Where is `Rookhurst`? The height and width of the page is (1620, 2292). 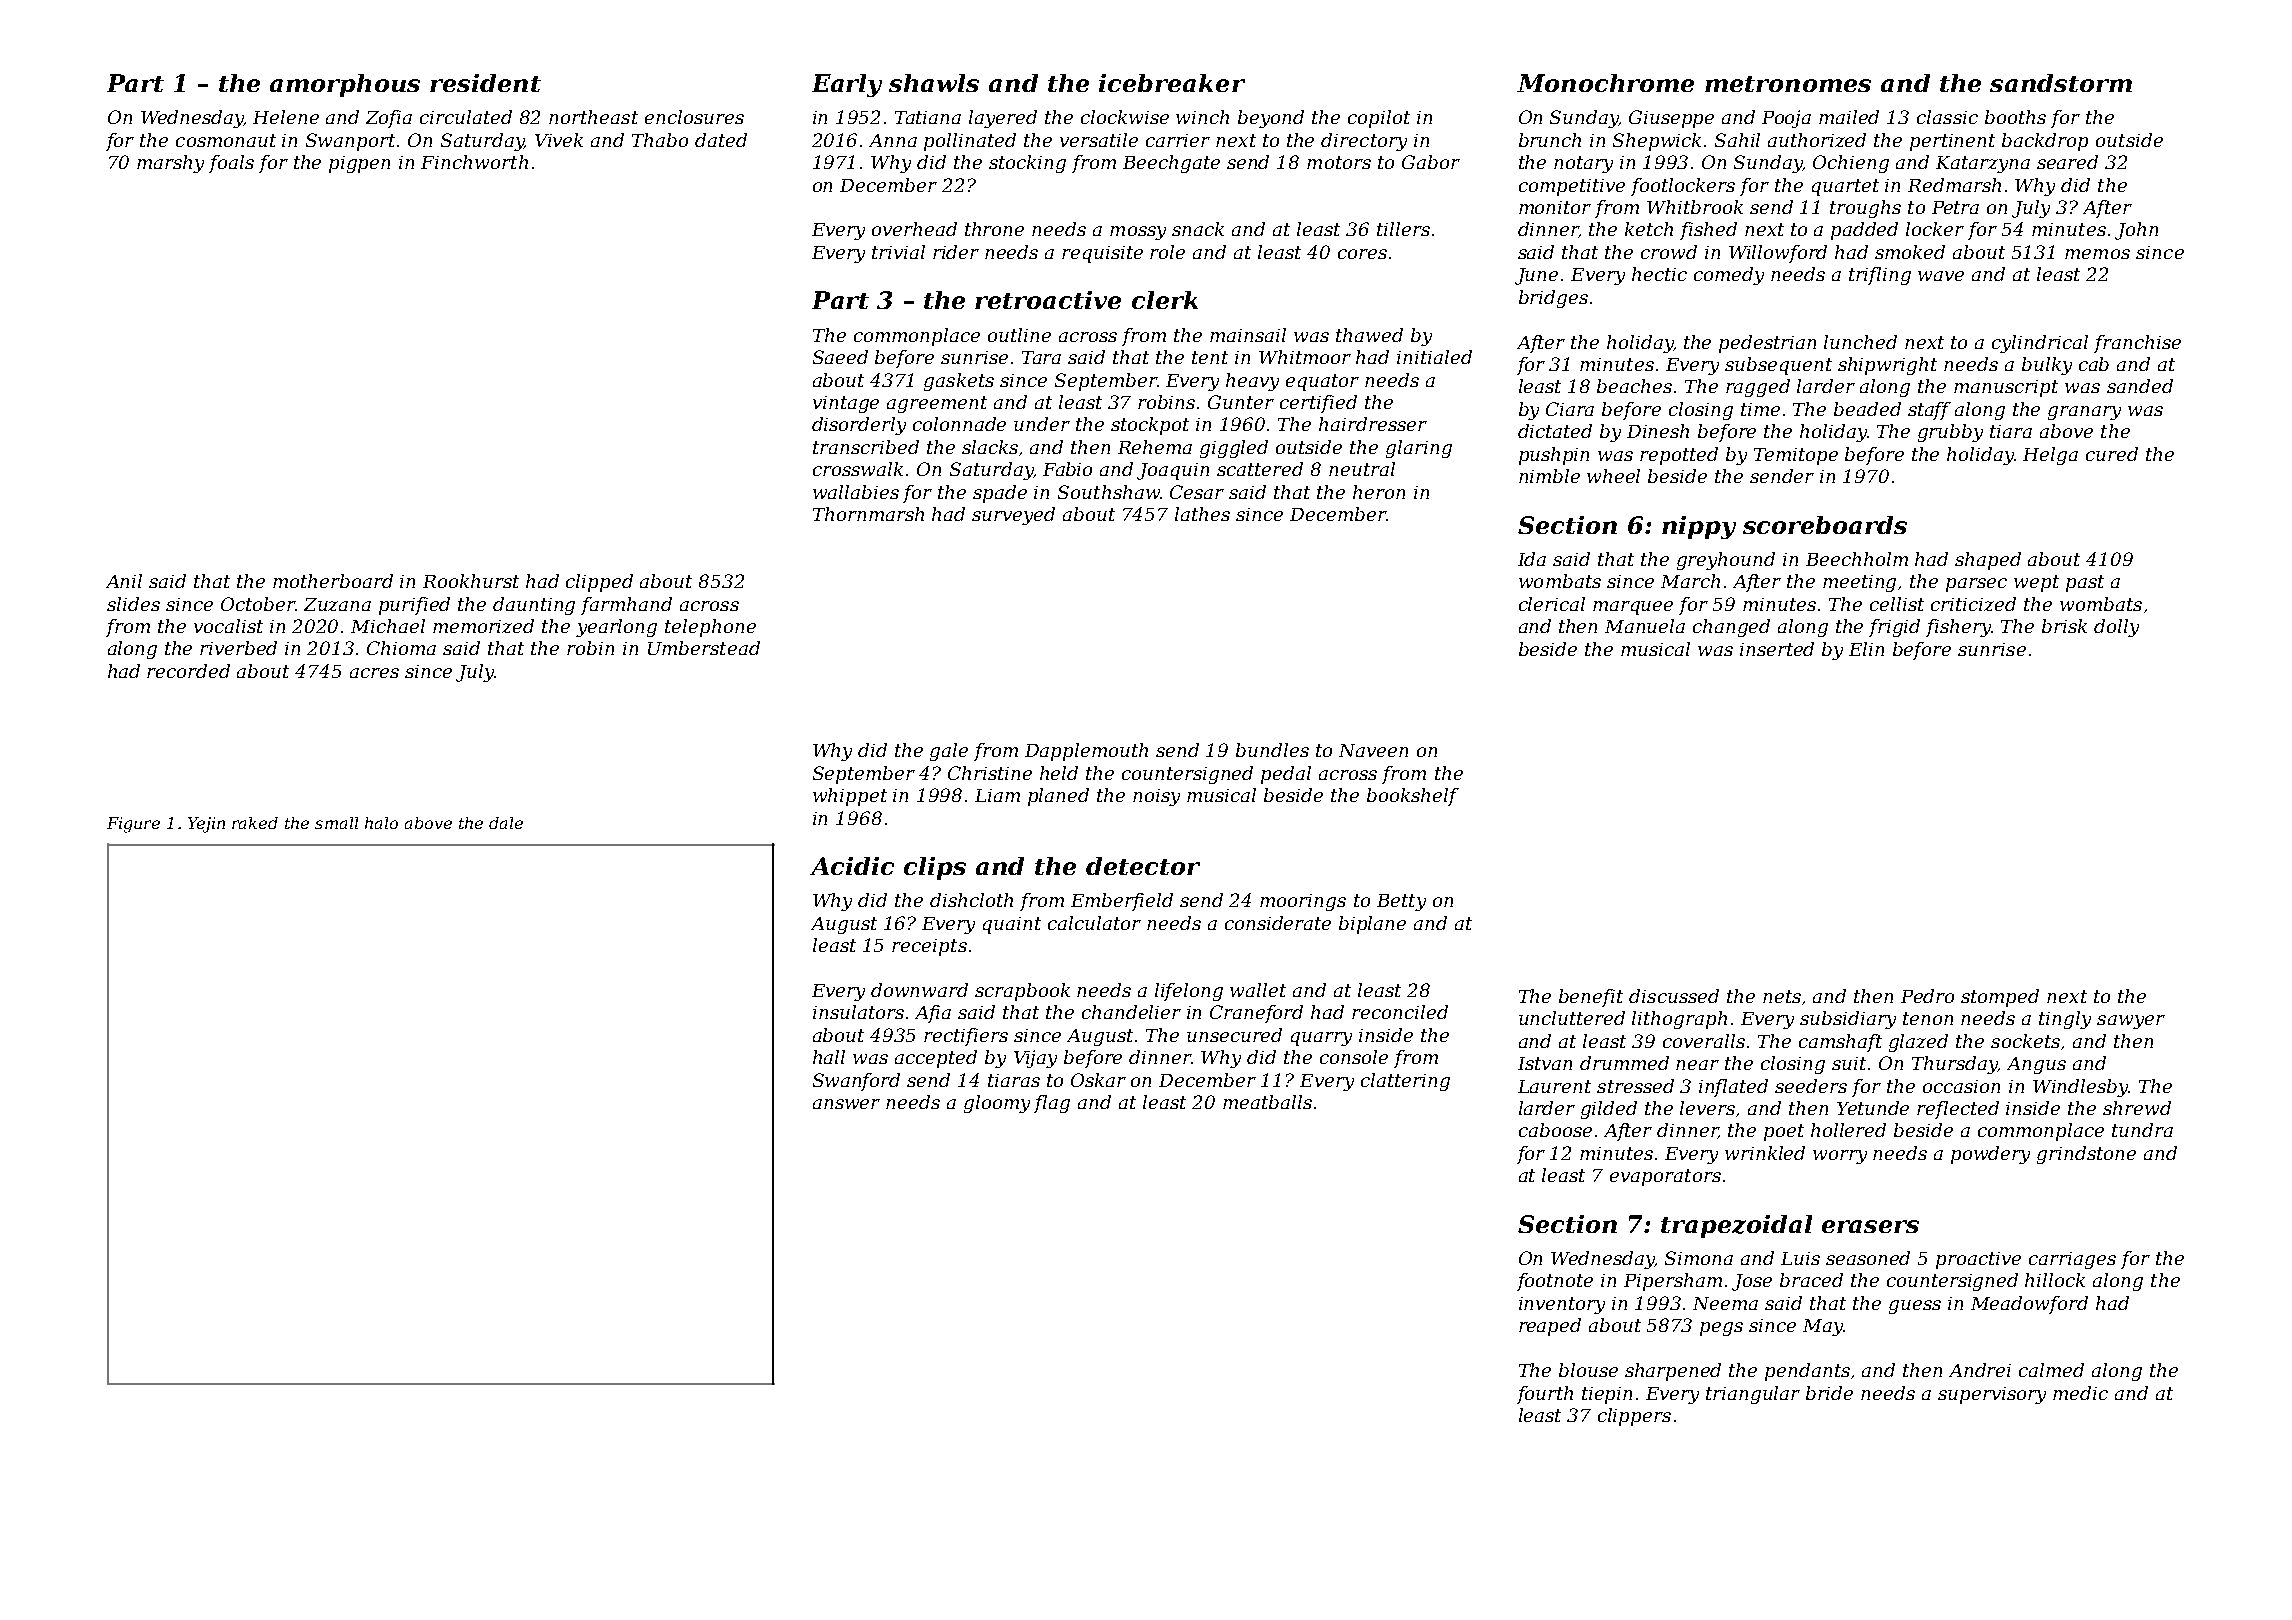 Rookhurst is located at coordinates (471, 581).
